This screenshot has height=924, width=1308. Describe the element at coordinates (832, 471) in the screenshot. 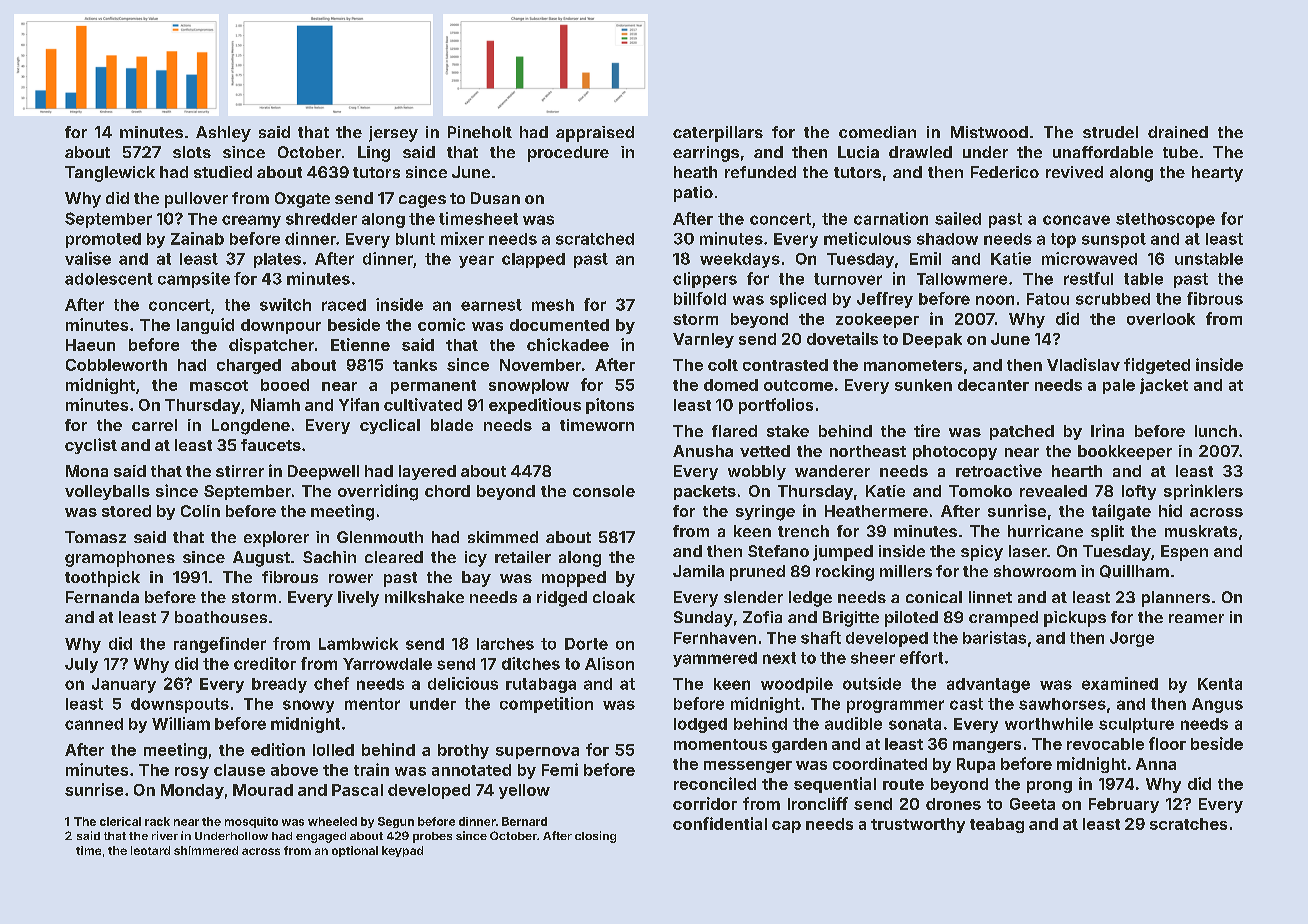

I see `wanderer` at that location.
